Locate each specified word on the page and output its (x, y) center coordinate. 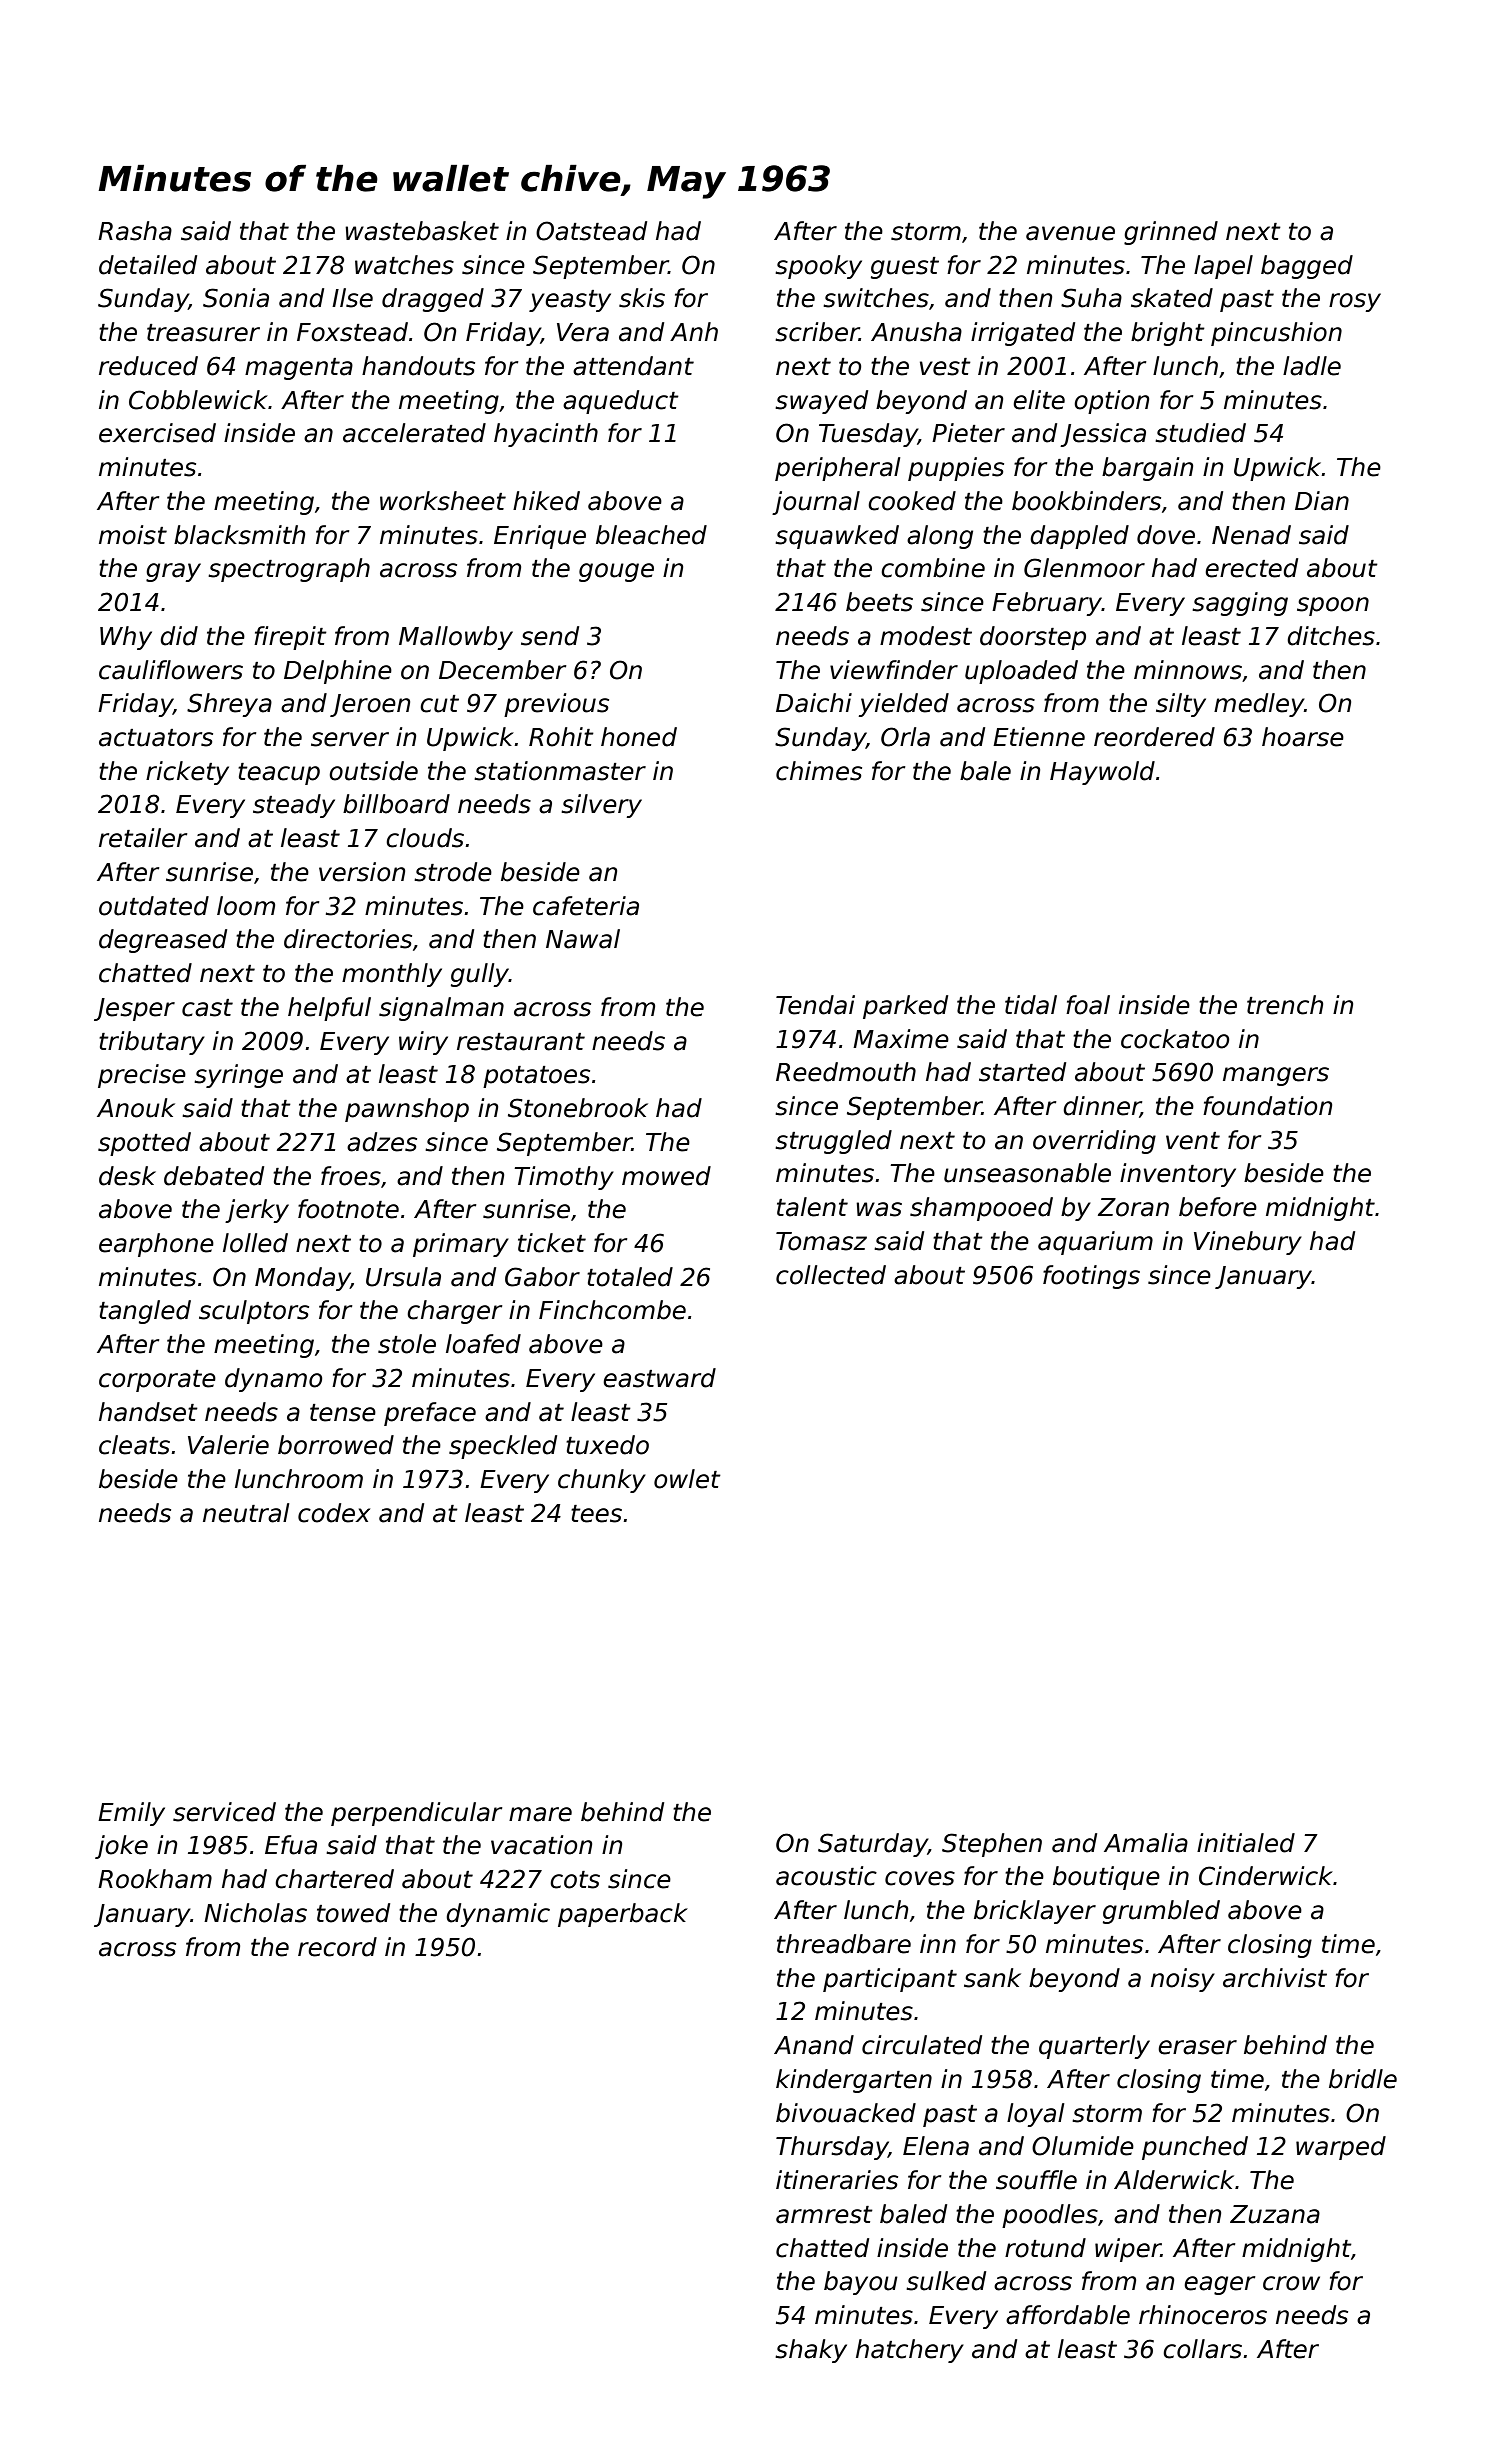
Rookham (155, 1879)
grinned (1171, 233)
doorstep (1033, 638)
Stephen (992, 1845)
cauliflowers (171, 670)
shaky (811, 2351)
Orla (905, 737)
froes (351, 1176)
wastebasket (422, 231)
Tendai (815, 1005)
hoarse (1303, 737)
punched (1195, 2148)
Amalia (1146, 1843)
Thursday (832, 2148)
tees (596, 1514)
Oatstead (591, 231)
